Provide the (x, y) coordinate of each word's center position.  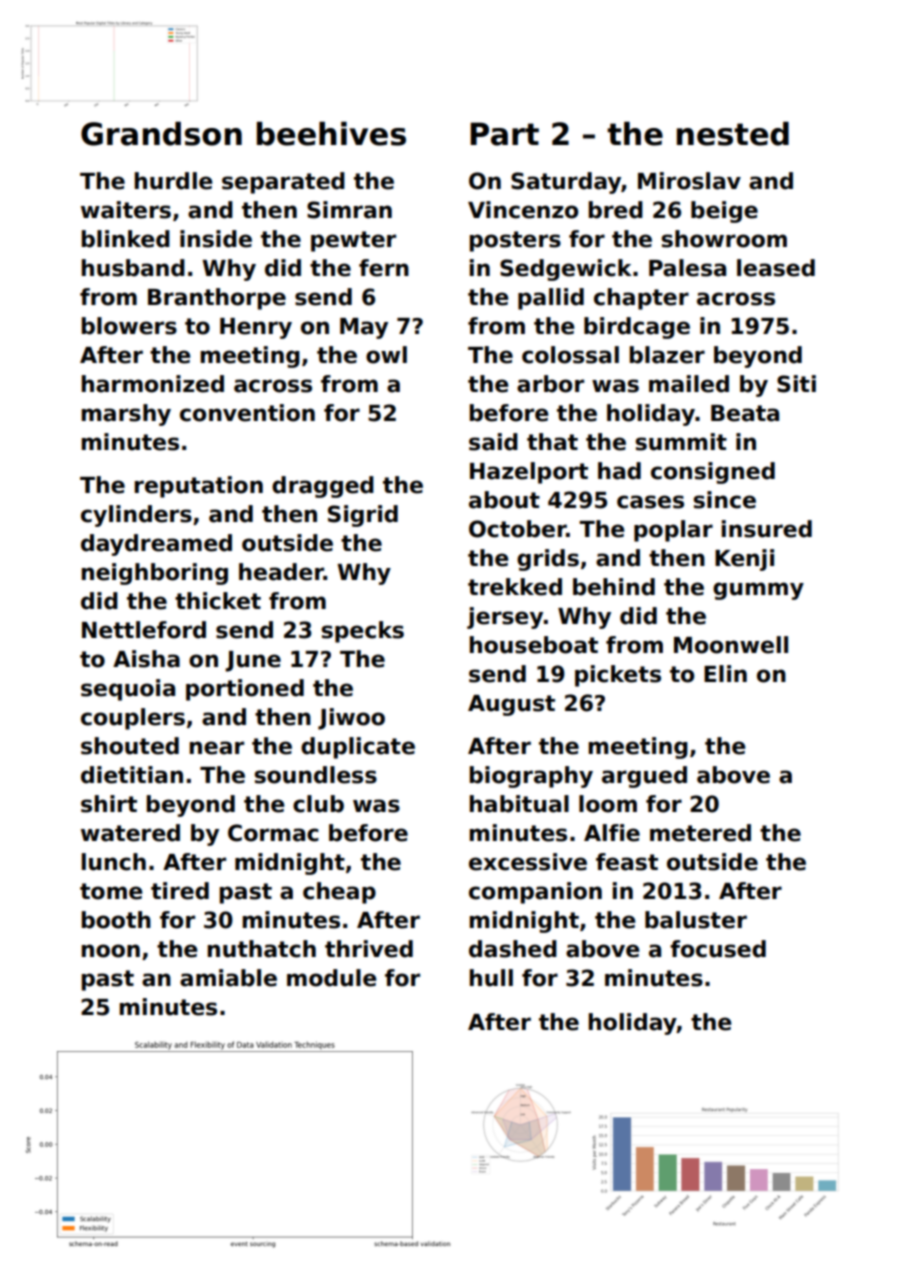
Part (504, 134)
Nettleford (144, 630)
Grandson (161, 134)
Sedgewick (566, 270)
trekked (515, 587)
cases (650, 502)
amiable (228, 978)
